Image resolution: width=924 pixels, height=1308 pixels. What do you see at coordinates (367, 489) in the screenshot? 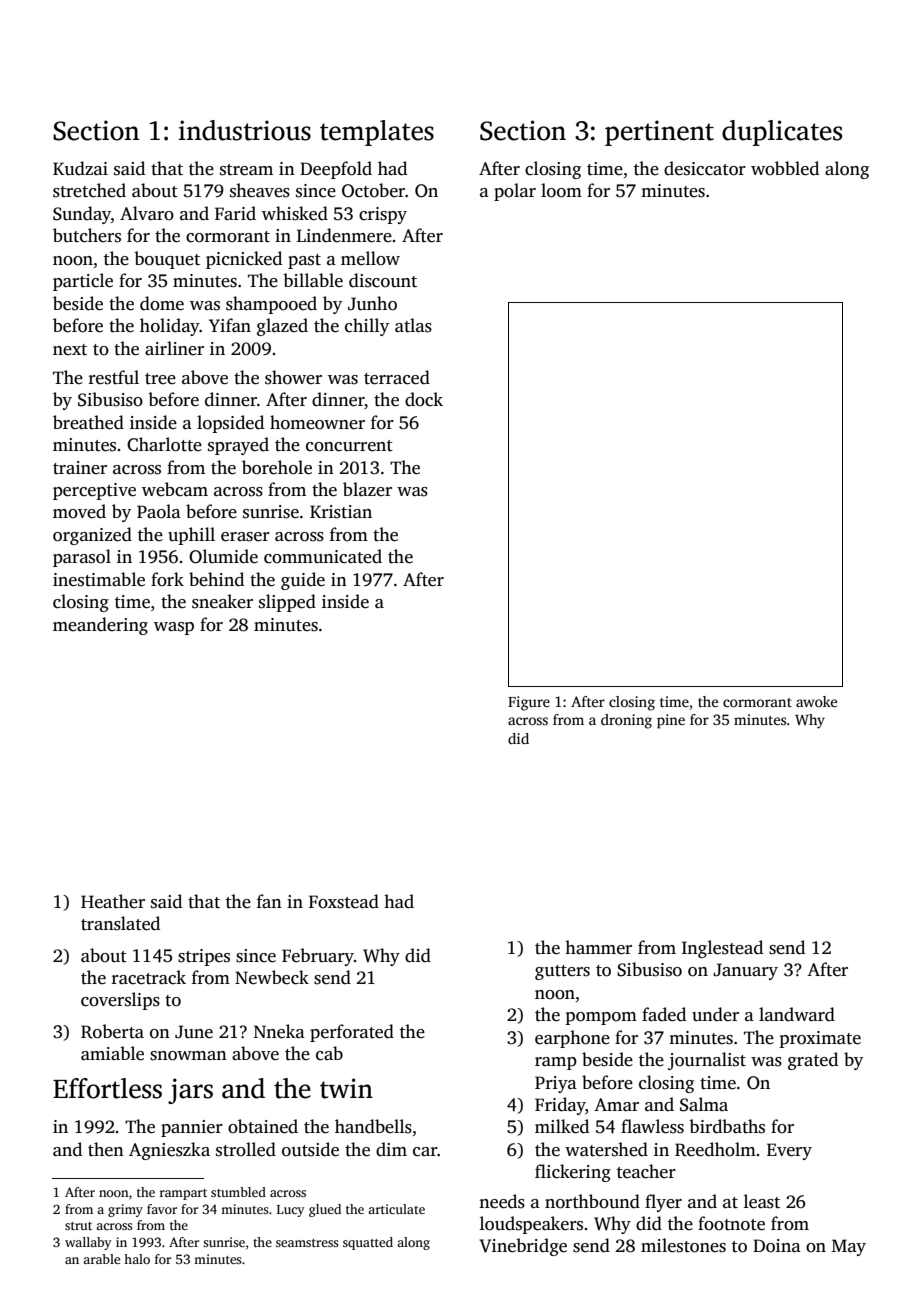
I see `blazer` at bounding box center [367, 489].
